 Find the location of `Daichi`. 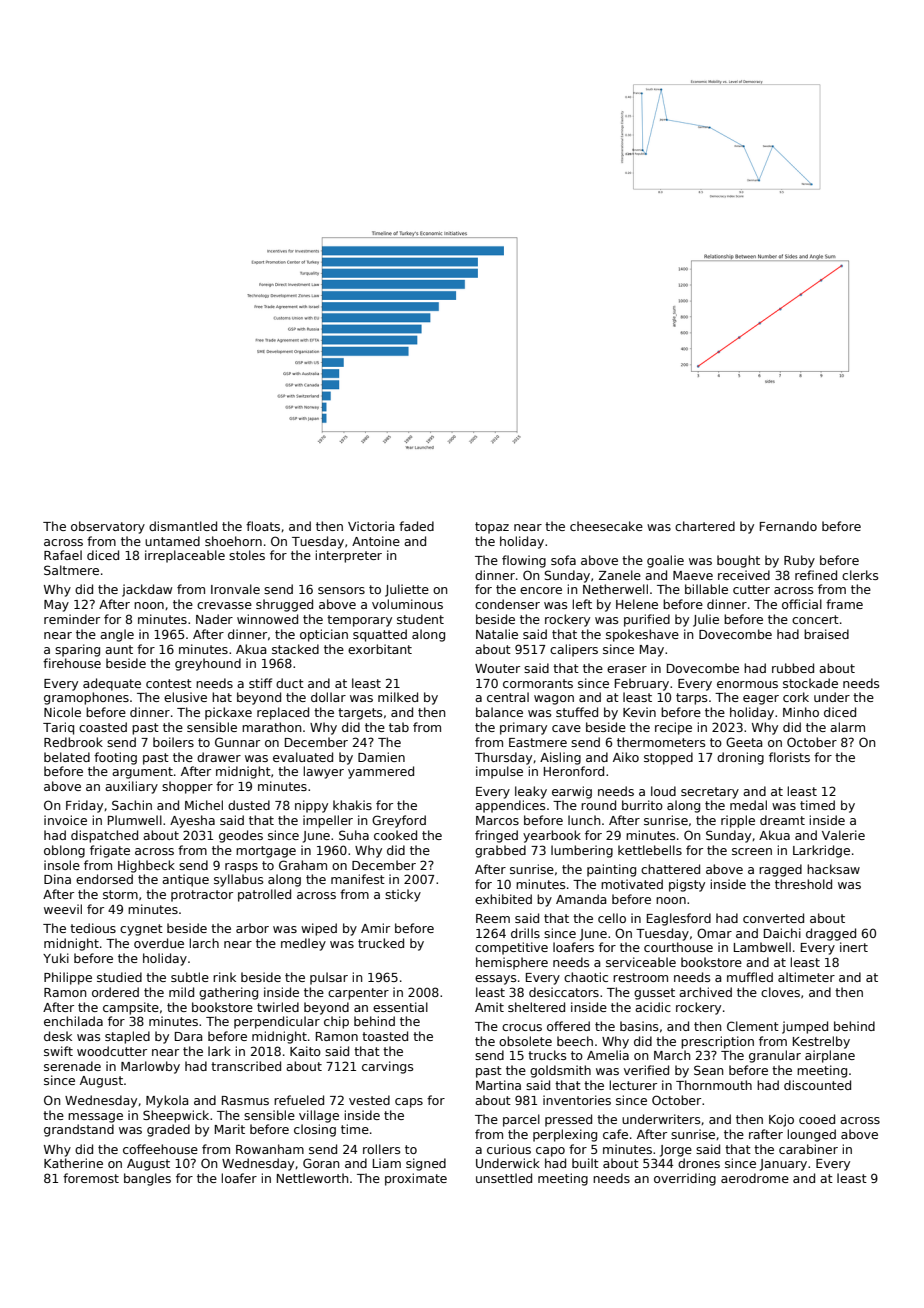

Daichi is located at coordinates (782, 933).
